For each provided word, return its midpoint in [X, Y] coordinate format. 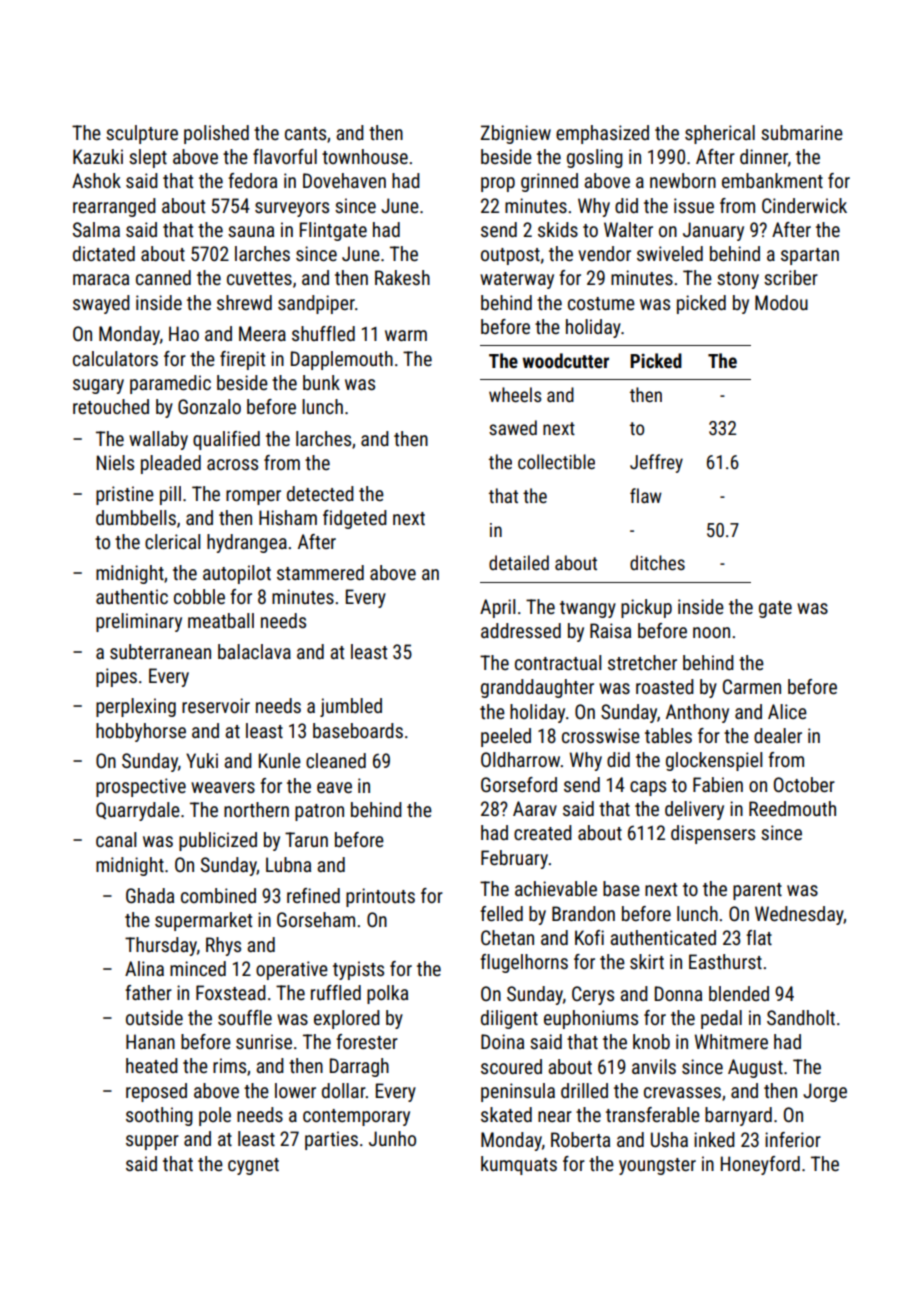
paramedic [170, 384]
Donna [678, 993]
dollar [344, 1090]
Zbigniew [516, 134]
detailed [519, 562]
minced [198, 968]
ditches [657, 562]
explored [347, 1019]
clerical [172, 541]
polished [216, 134]
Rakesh [402, 277]
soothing [159, 1116]
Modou [781, 302]
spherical [720, 134]
